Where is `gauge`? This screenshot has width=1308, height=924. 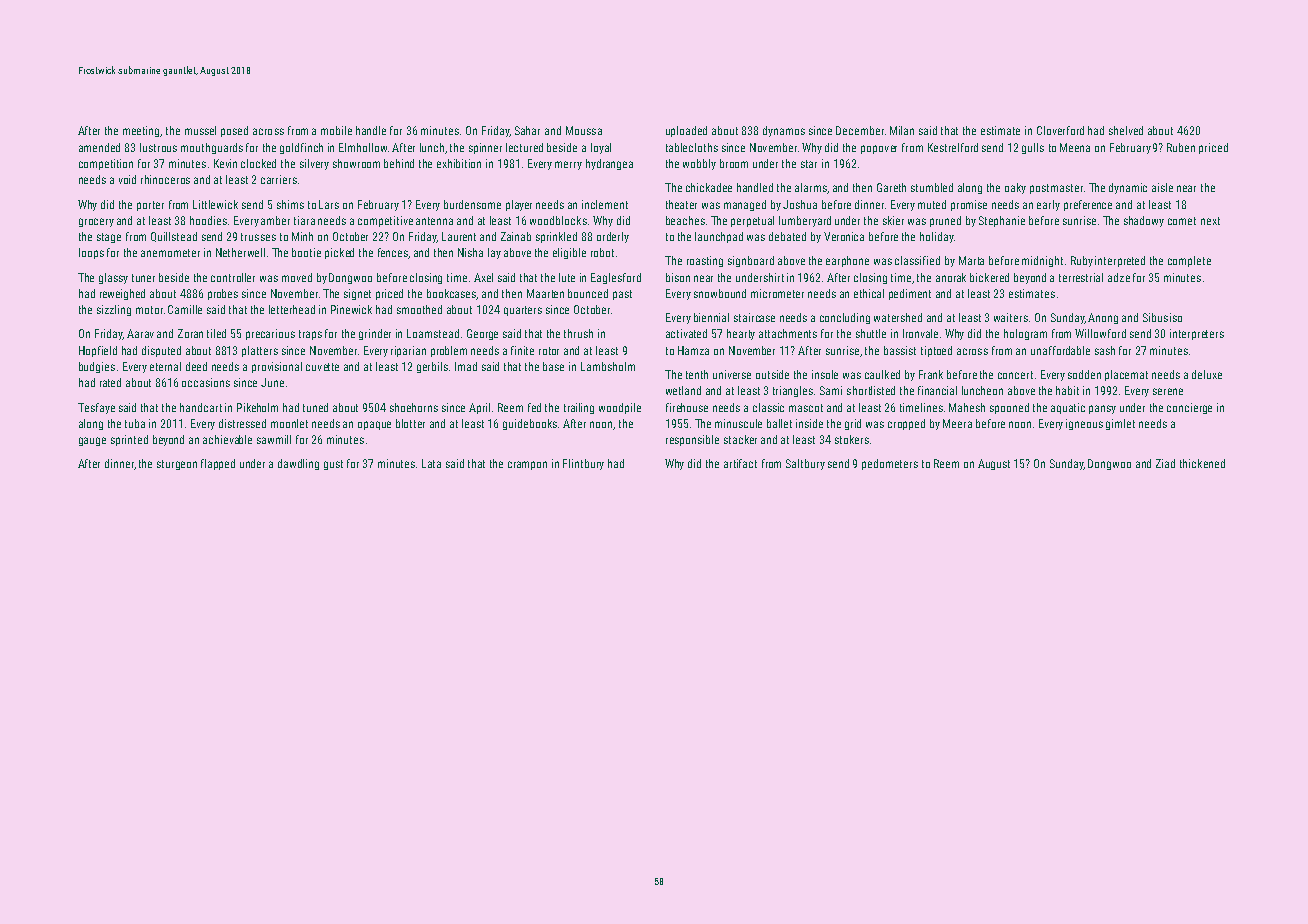
gauge is located at coordinates (92, 441).
